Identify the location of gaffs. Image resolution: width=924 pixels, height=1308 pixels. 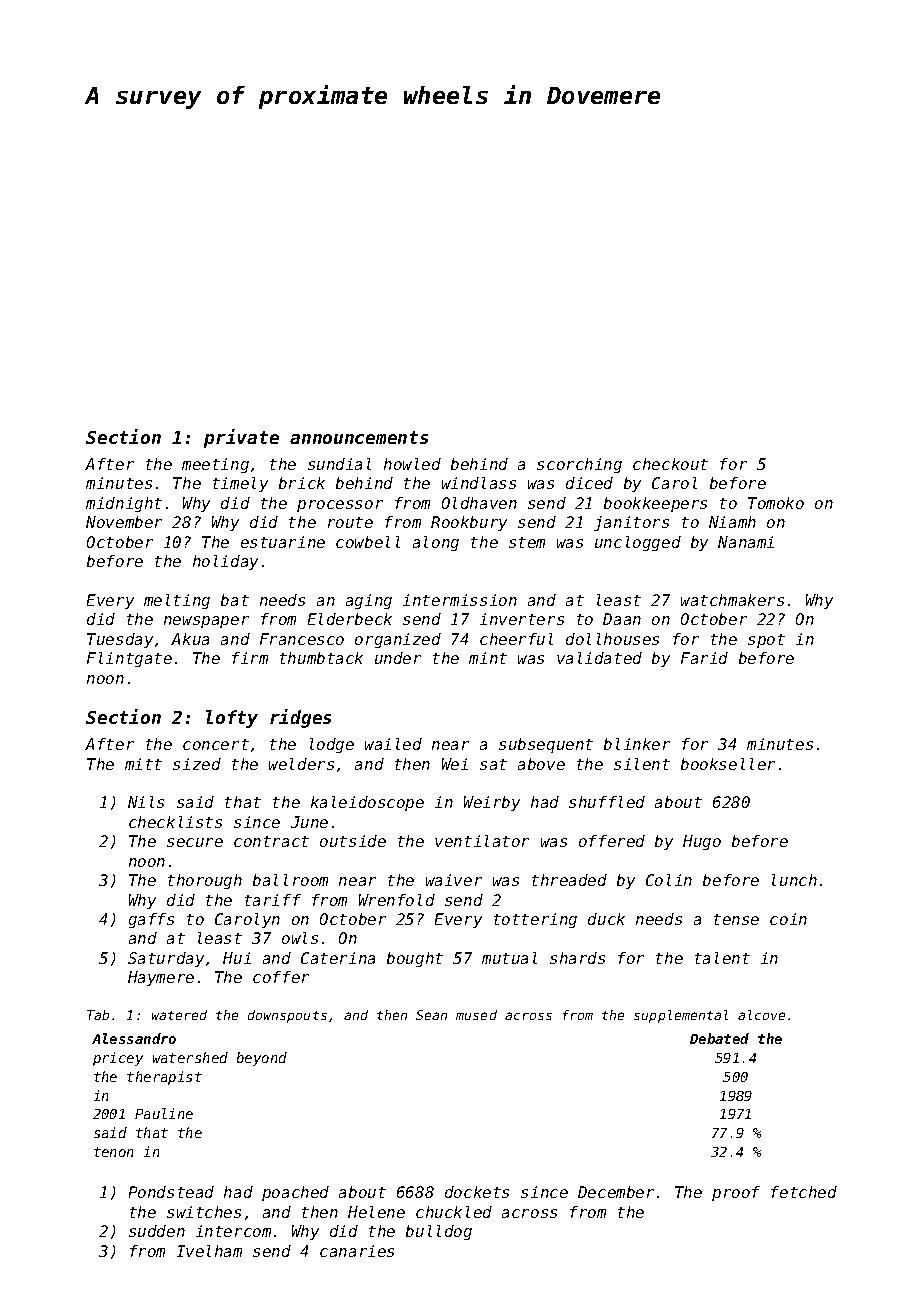
(151, 920).
